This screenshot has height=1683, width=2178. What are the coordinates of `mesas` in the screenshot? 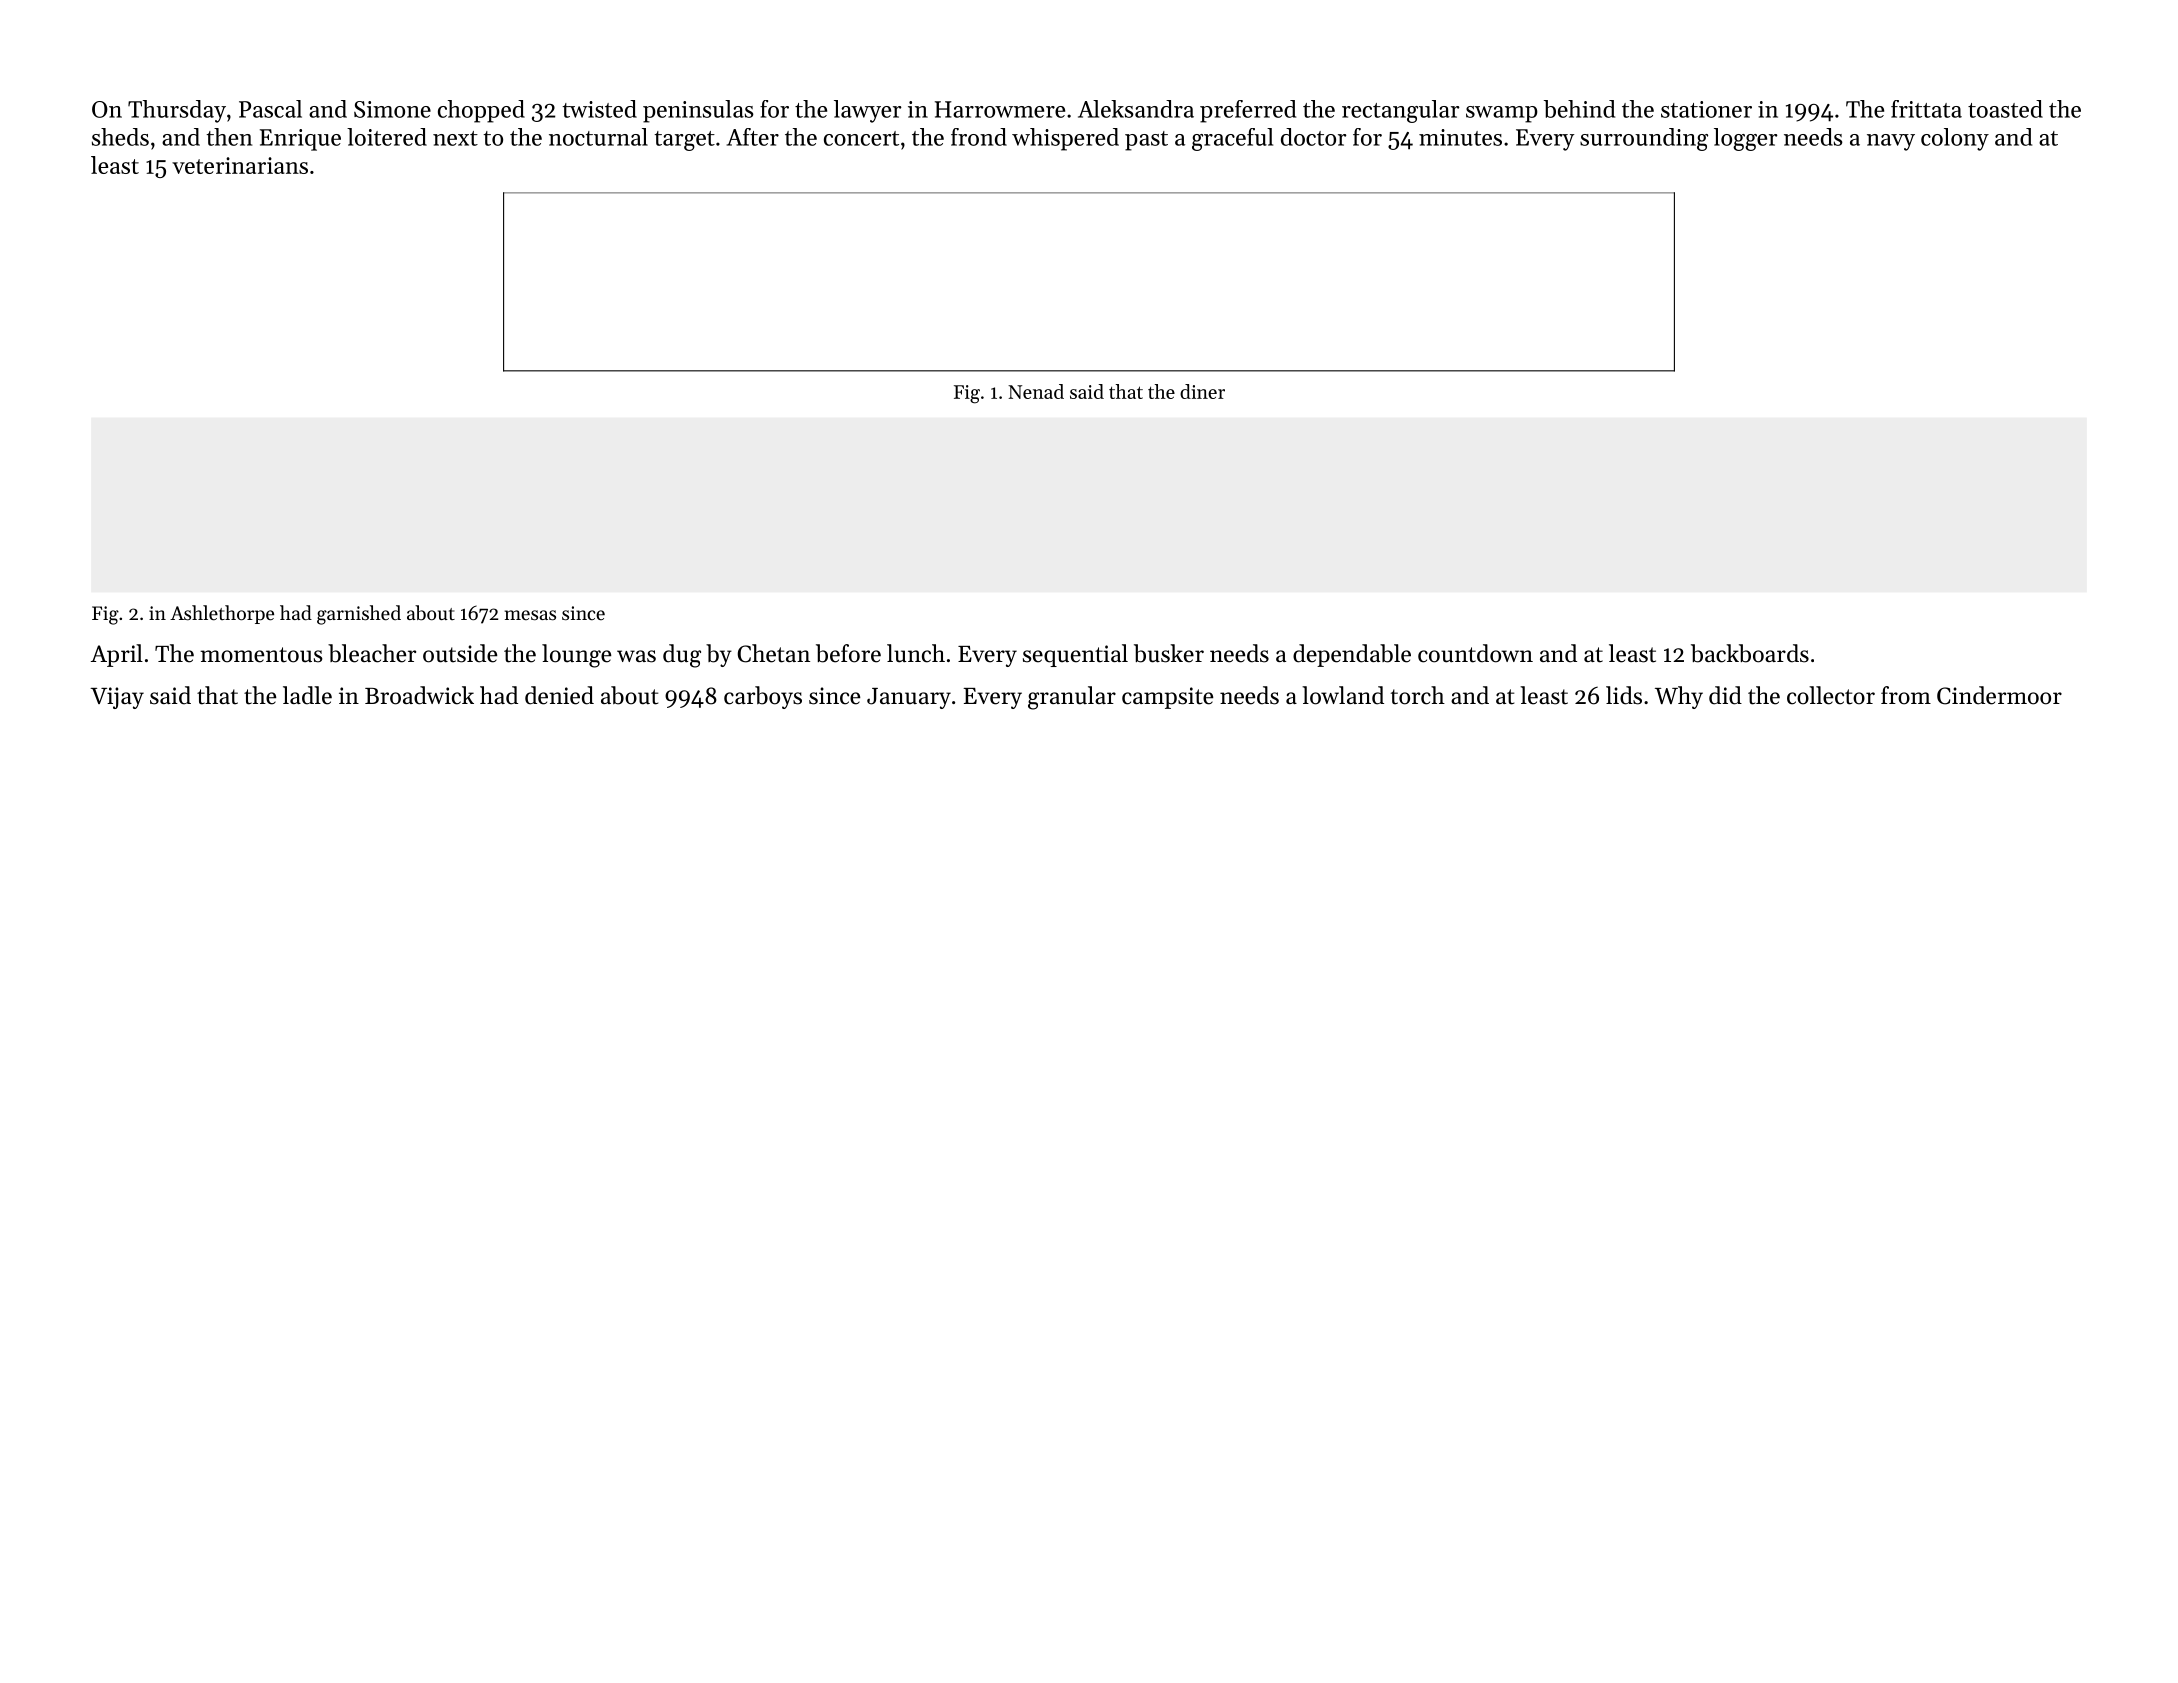 It's located at (530, 615).
